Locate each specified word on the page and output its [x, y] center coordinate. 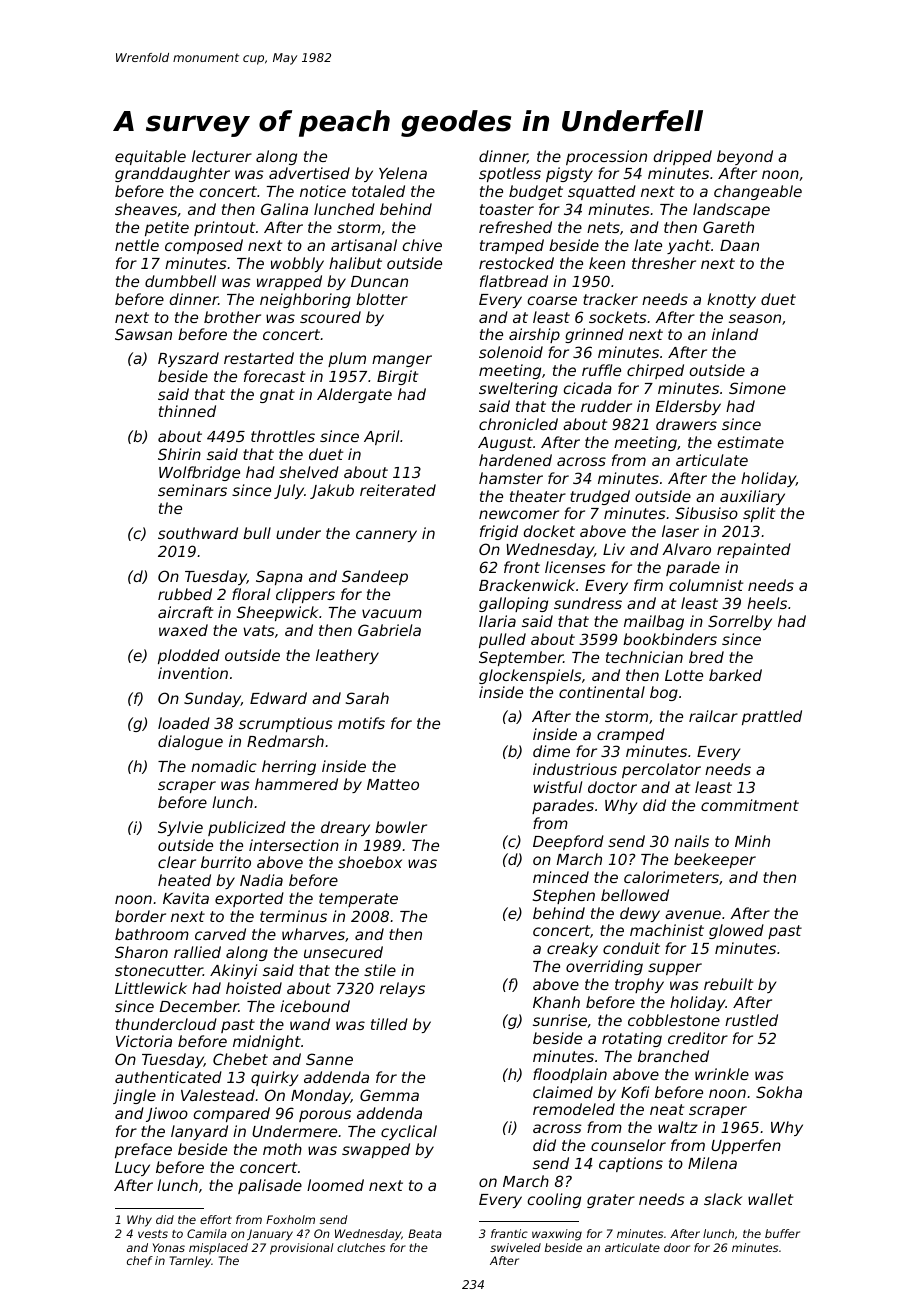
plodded [189, 656]
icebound [315, 1006]
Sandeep [375, 577]
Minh [752, 841]
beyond [745, 157]
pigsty [569, 174]
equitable [150, 157]
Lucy [132, 1169]
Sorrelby [740, 622]
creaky [572, 949]
